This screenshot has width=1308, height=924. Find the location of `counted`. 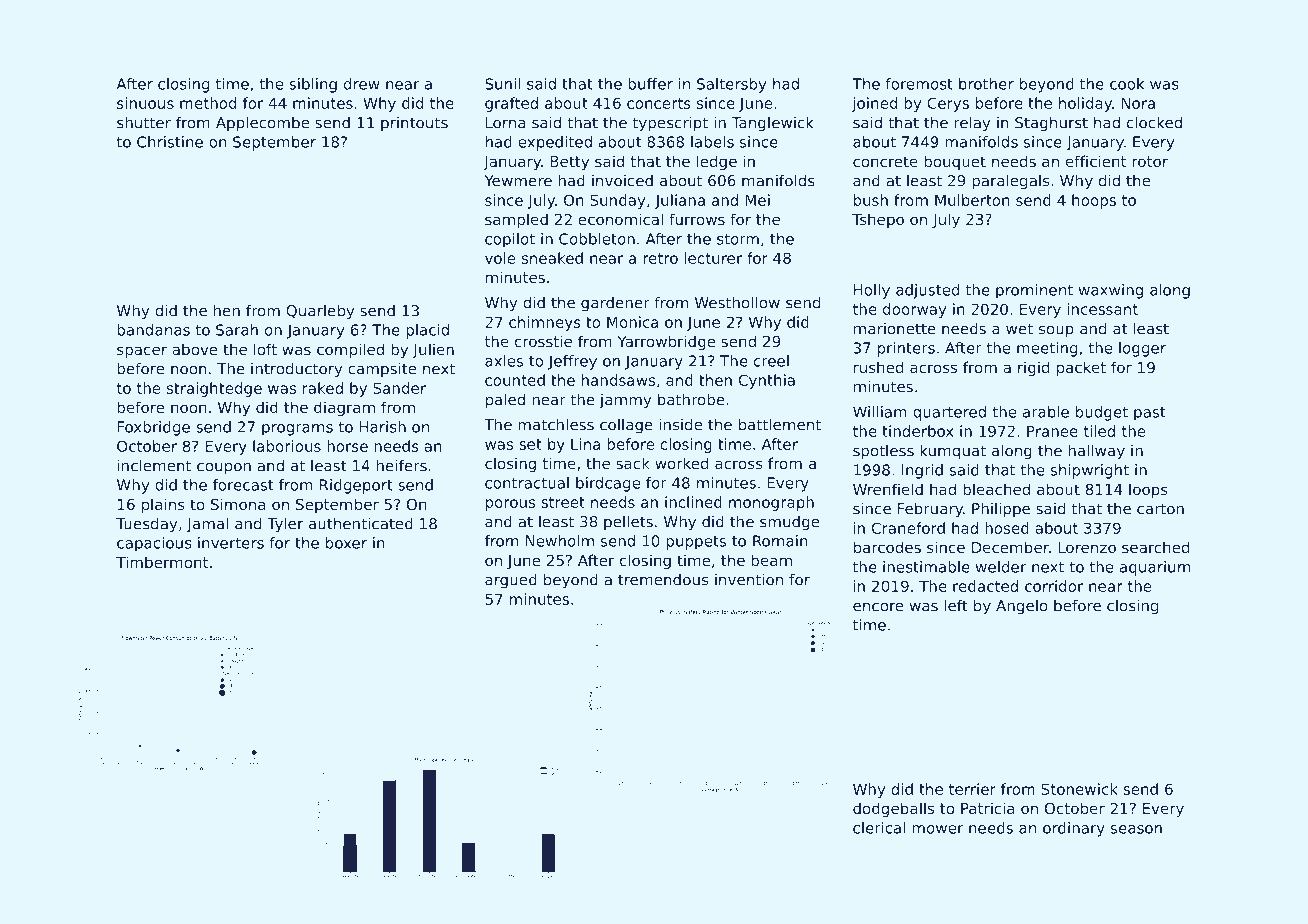

counted is located at coordinates (515, 380).
